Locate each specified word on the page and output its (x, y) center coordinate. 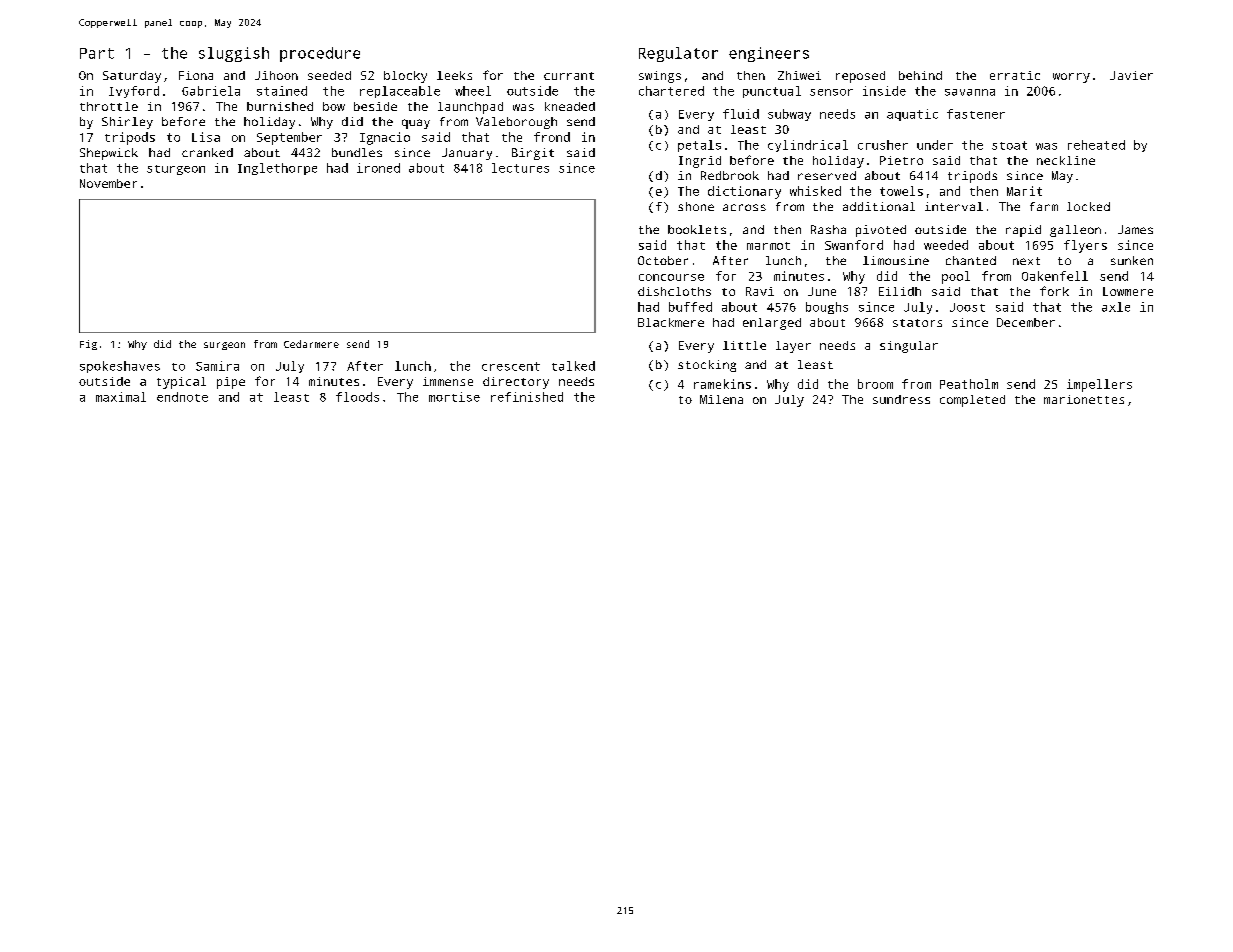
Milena (721, 399)
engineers (769, 54)
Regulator (678, 54)
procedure (320, 54)
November (108, 183)
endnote (182, 397)
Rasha (828, 229)
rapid (1023, 231)
